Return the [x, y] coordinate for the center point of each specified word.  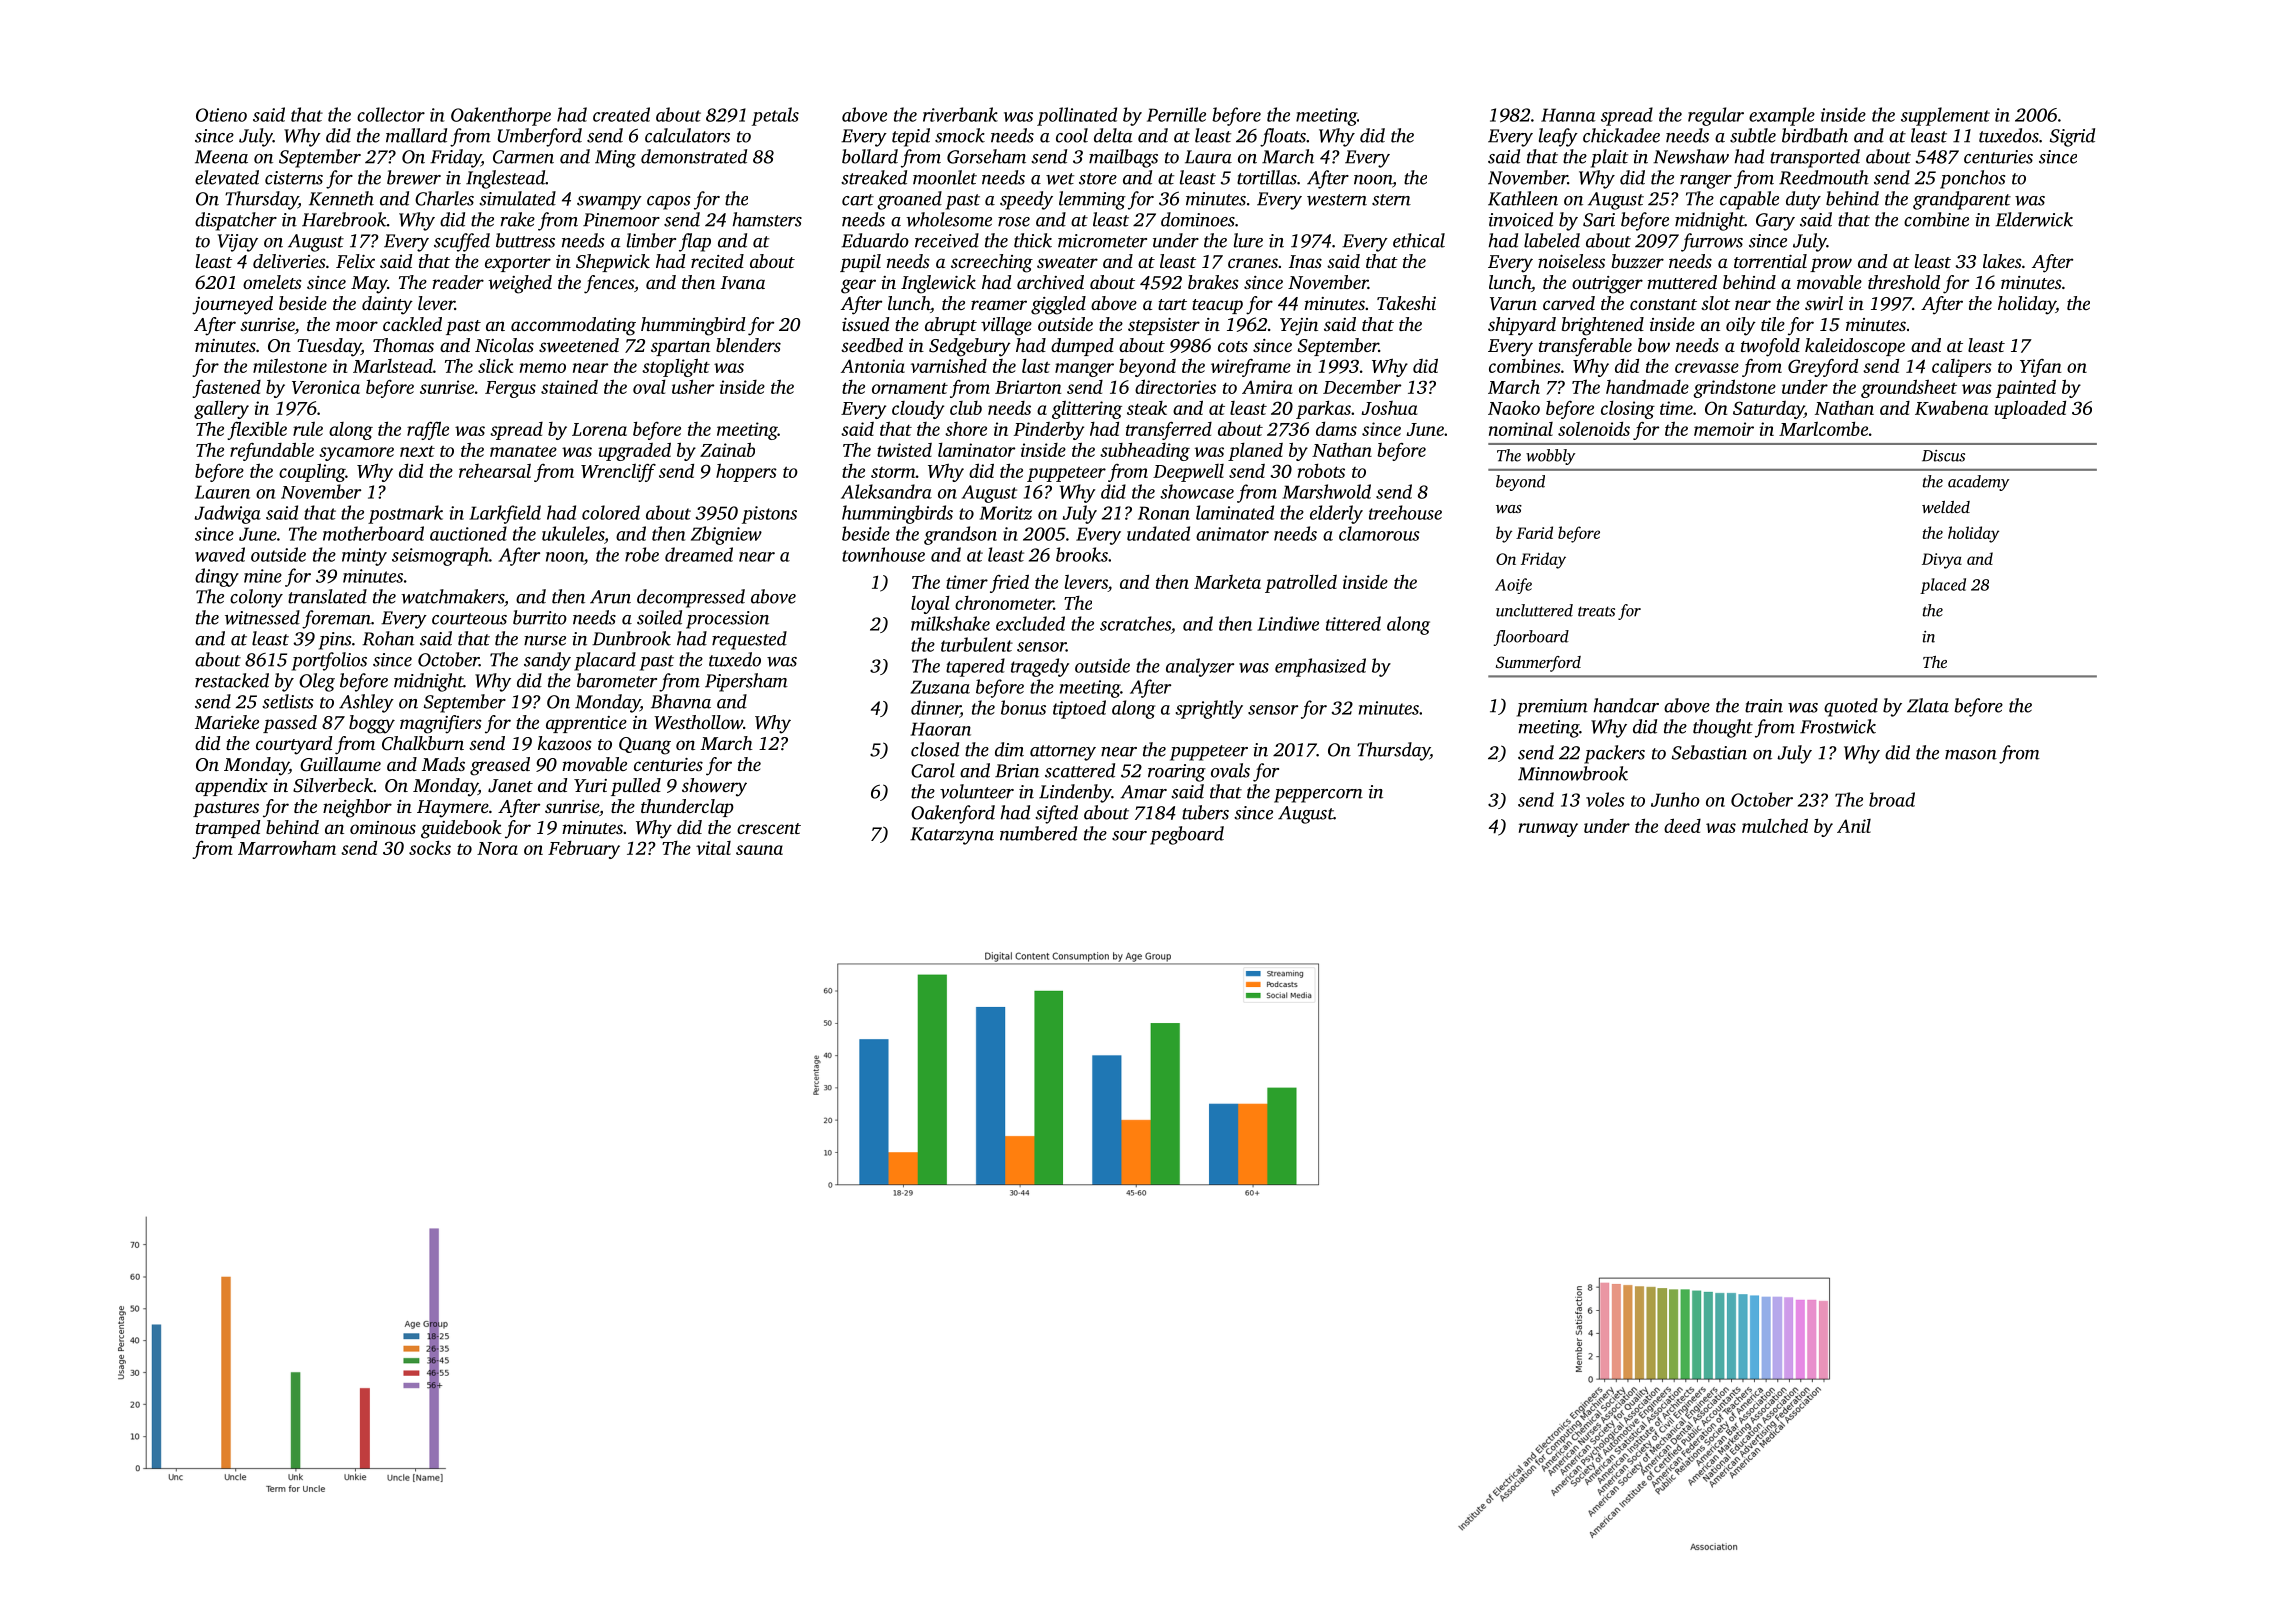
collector [391, 114]
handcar [1626, 705]
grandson [960, 535]
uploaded [2030, 409]
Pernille [1176, 114]
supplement [1945, 116]
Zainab [727, 449]
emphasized [1320, 667]
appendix [231, 787]
